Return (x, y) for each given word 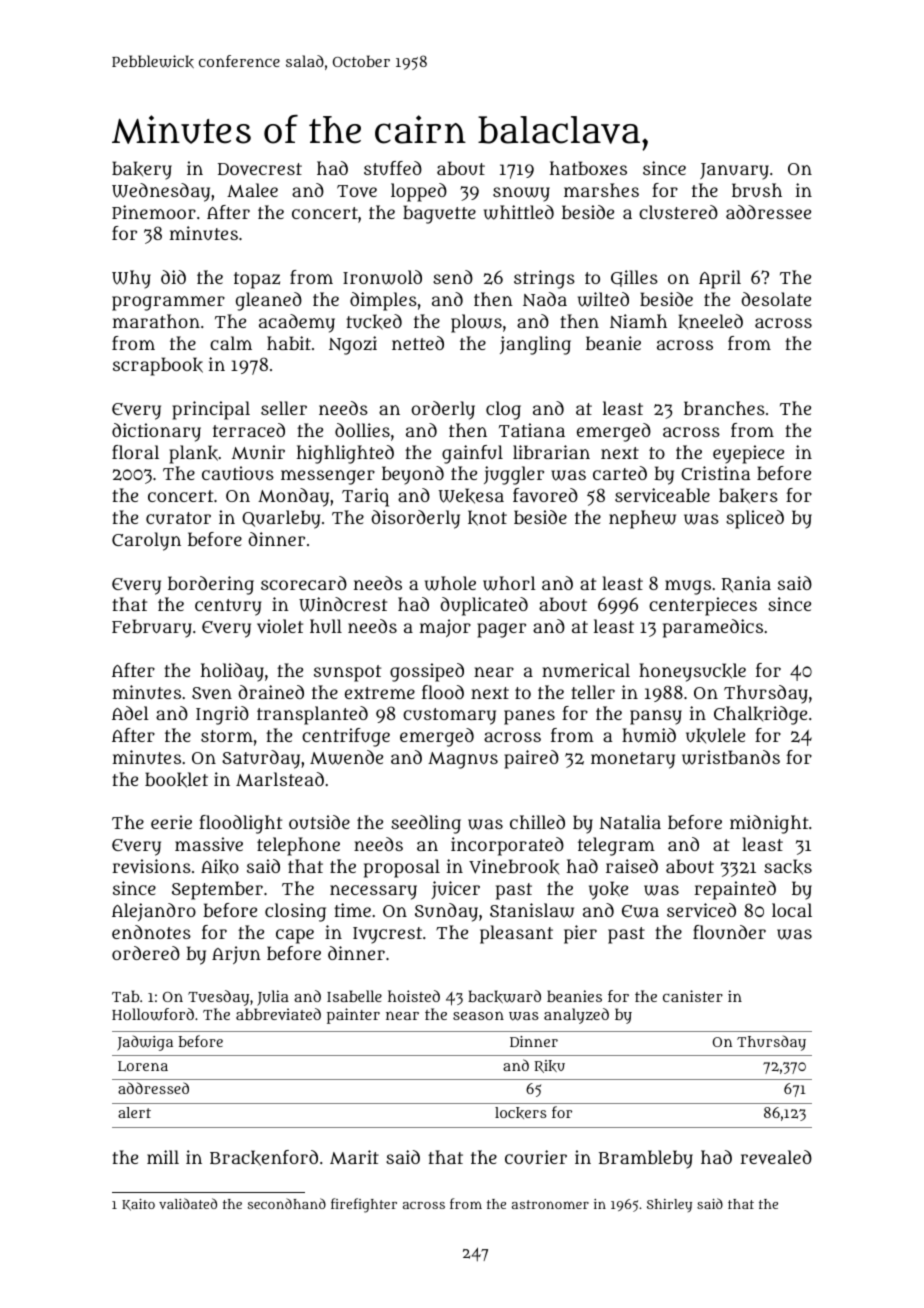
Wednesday (161, 192)
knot (487, 518)
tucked (374, 322)
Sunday (446, 912)
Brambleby (646, 1159)
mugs (688, 587)
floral (135, 452)
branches (724, 408)
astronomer (550, 1204)
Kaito (138, 1205)
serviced (701, 910)
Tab (125, 996)
